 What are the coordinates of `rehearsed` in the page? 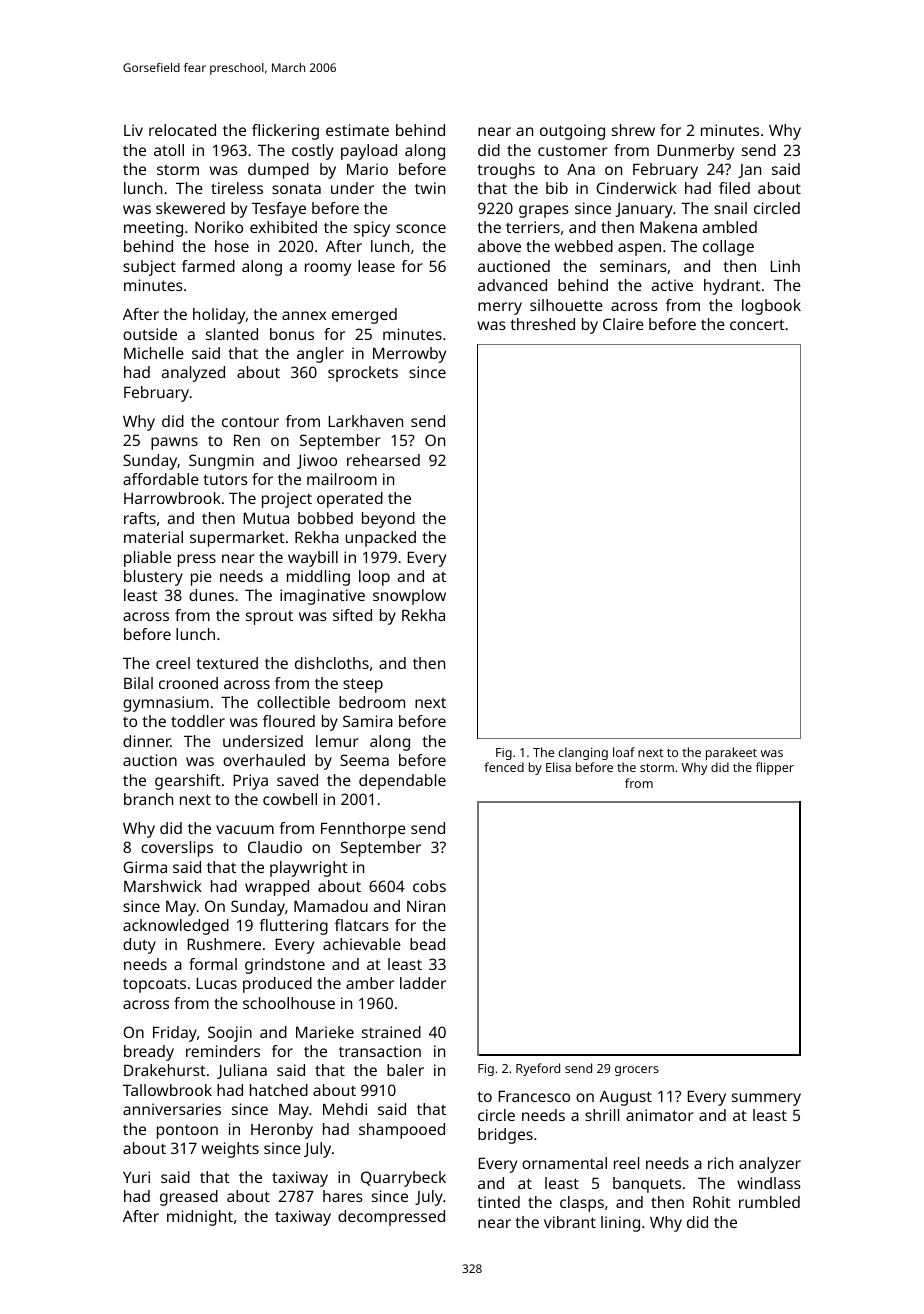 It's located at (383, 460).
